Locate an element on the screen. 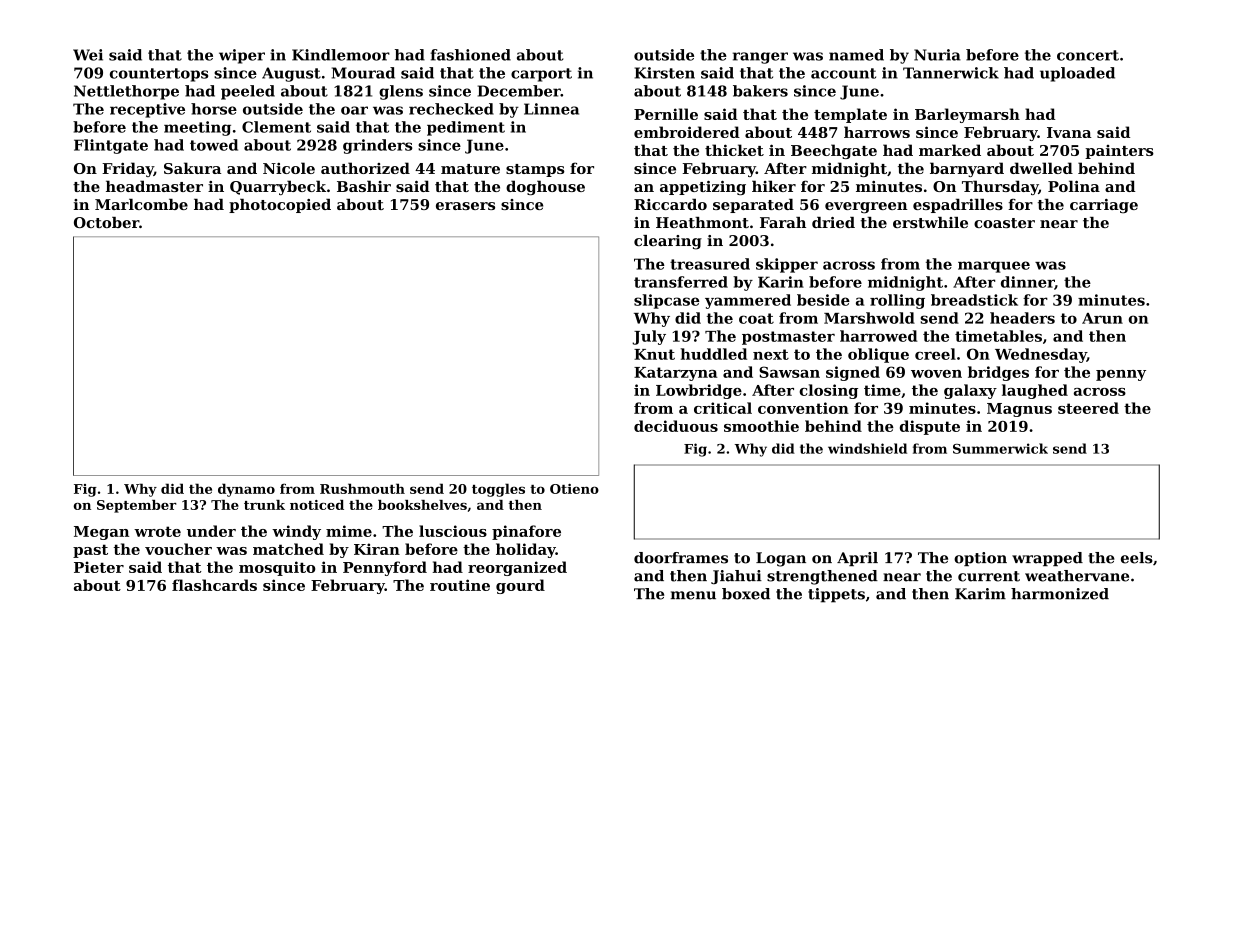 This screenshot has width=1233, height=952. Wei is located at coordinates (88, 55).
